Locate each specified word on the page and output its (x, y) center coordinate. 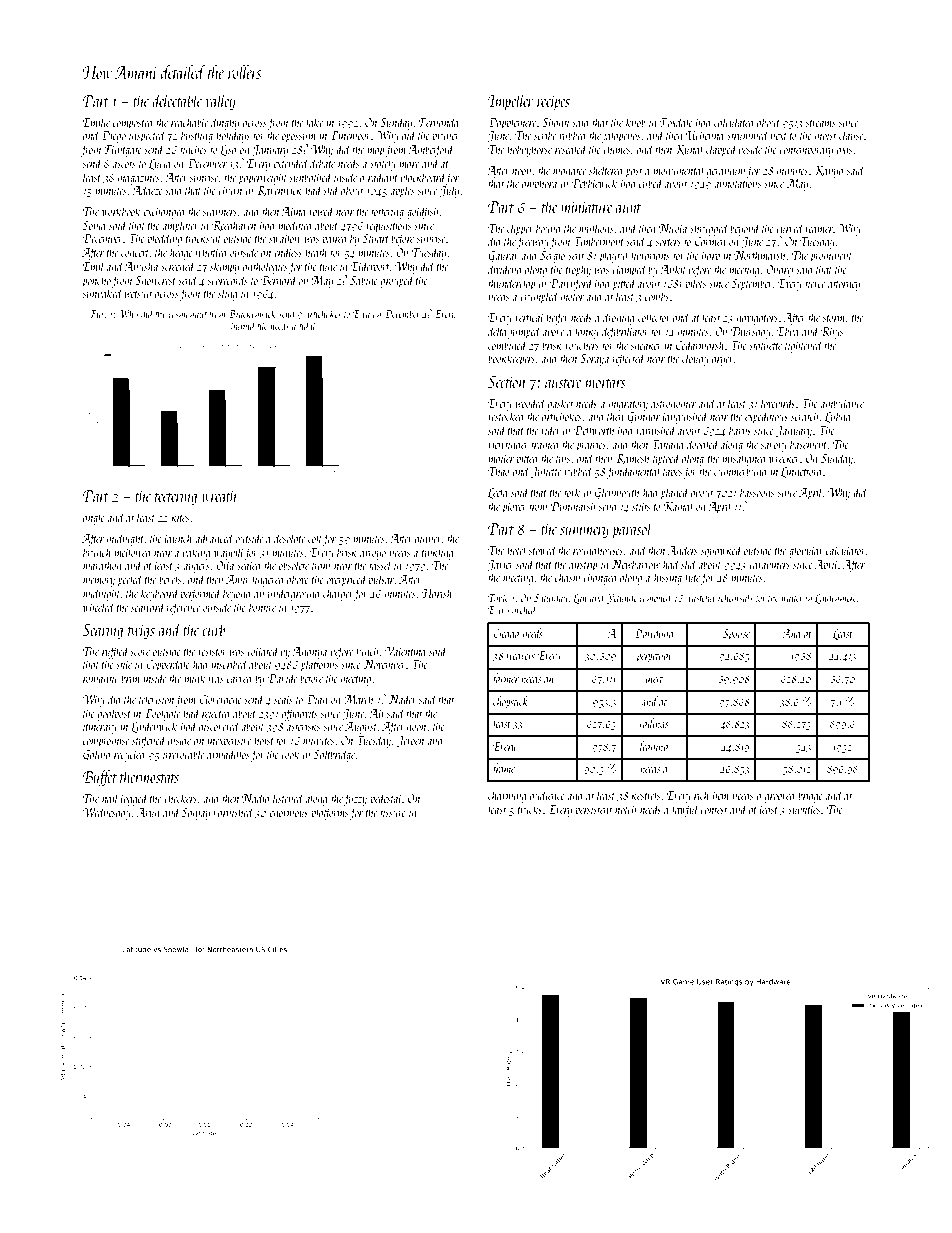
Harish (437, 593)
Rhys (832, 332)
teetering (176, 498)
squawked (721, 551)
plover (514, 507)
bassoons (757, 492)
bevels (170, 579)
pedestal (386, 799)
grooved (781, 796)
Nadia (255, 798)
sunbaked (103, 293)
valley (221, 102)
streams (821, 123)
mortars (606, 383)
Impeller (511, 102)
